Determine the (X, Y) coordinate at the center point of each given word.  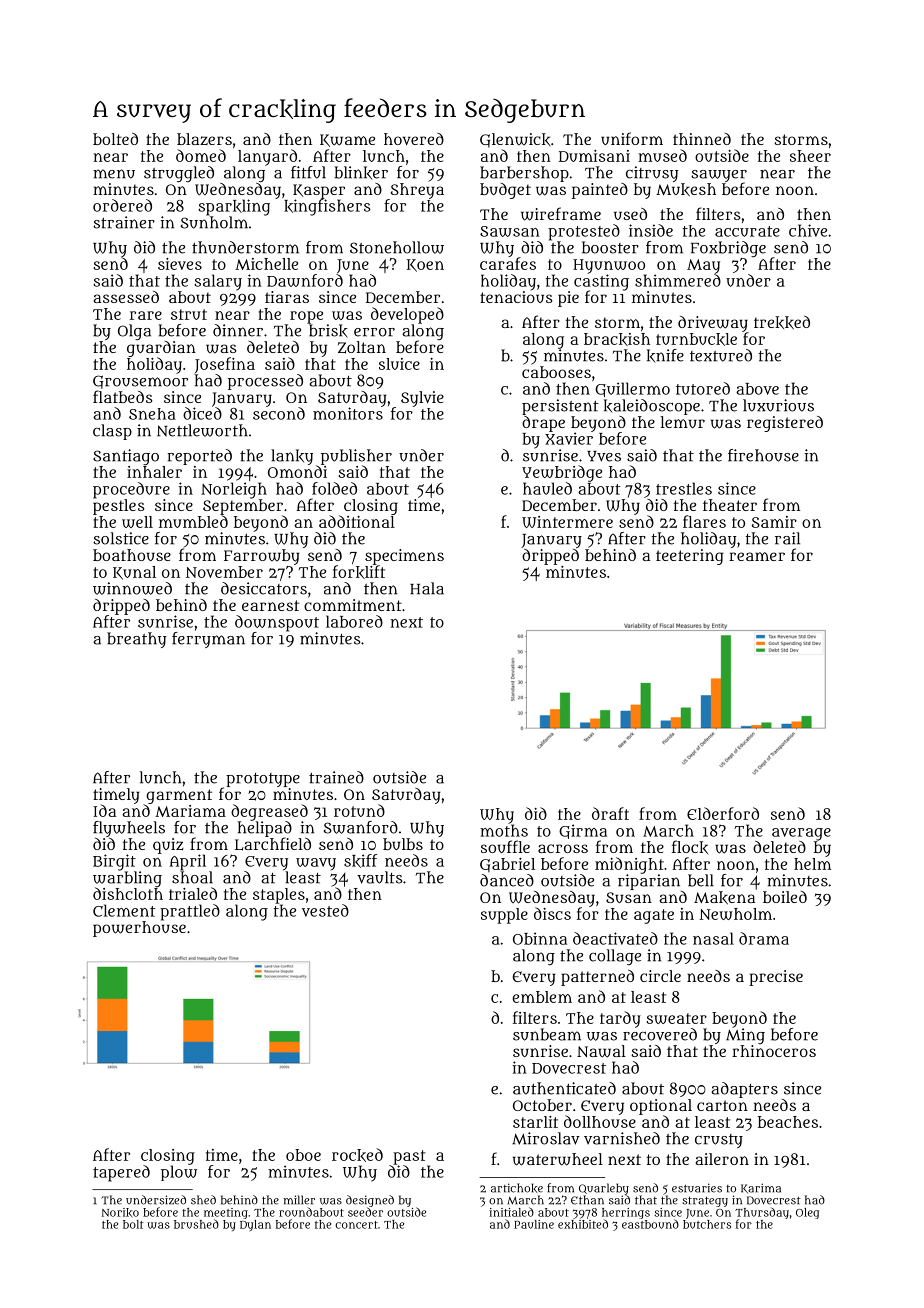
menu (114, 174)
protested (584, 232)
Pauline (534, 1224)
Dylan (255, 1225)
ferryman (208, 640)
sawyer (719, 176)
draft (610, 813)
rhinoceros (774, 1051)
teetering (689, 557)
